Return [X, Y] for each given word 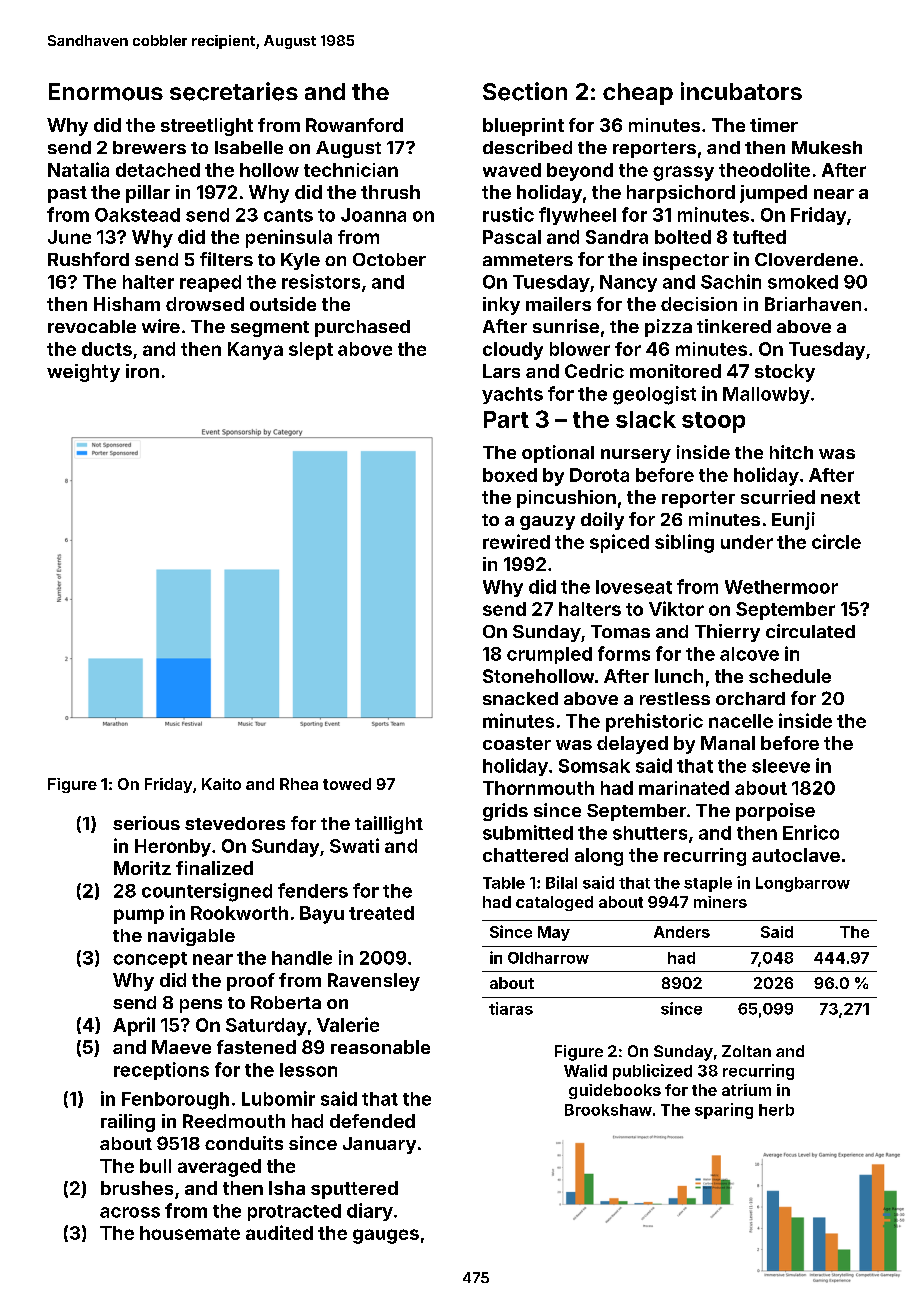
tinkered [734, 326]
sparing [724, 1111]
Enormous [106, 92]
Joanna [373, 215]
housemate [190, 1233]
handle [302, 958]
